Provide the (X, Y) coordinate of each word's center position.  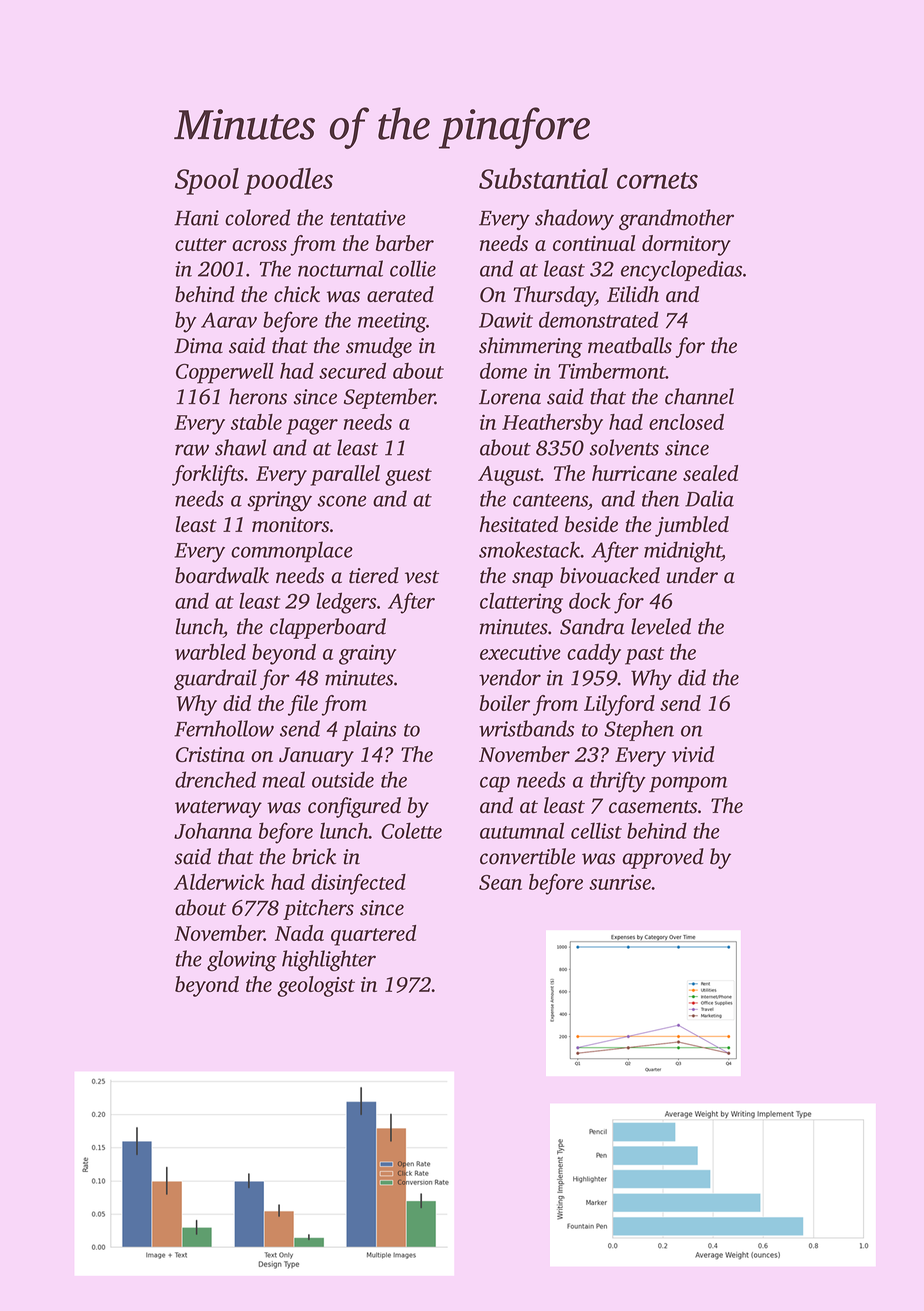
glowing (242, 961)
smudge (379, 347)
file (303, 705)
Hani (196, 218)
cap (495, 784)
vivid (693, 754)
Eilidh (633, 294)
